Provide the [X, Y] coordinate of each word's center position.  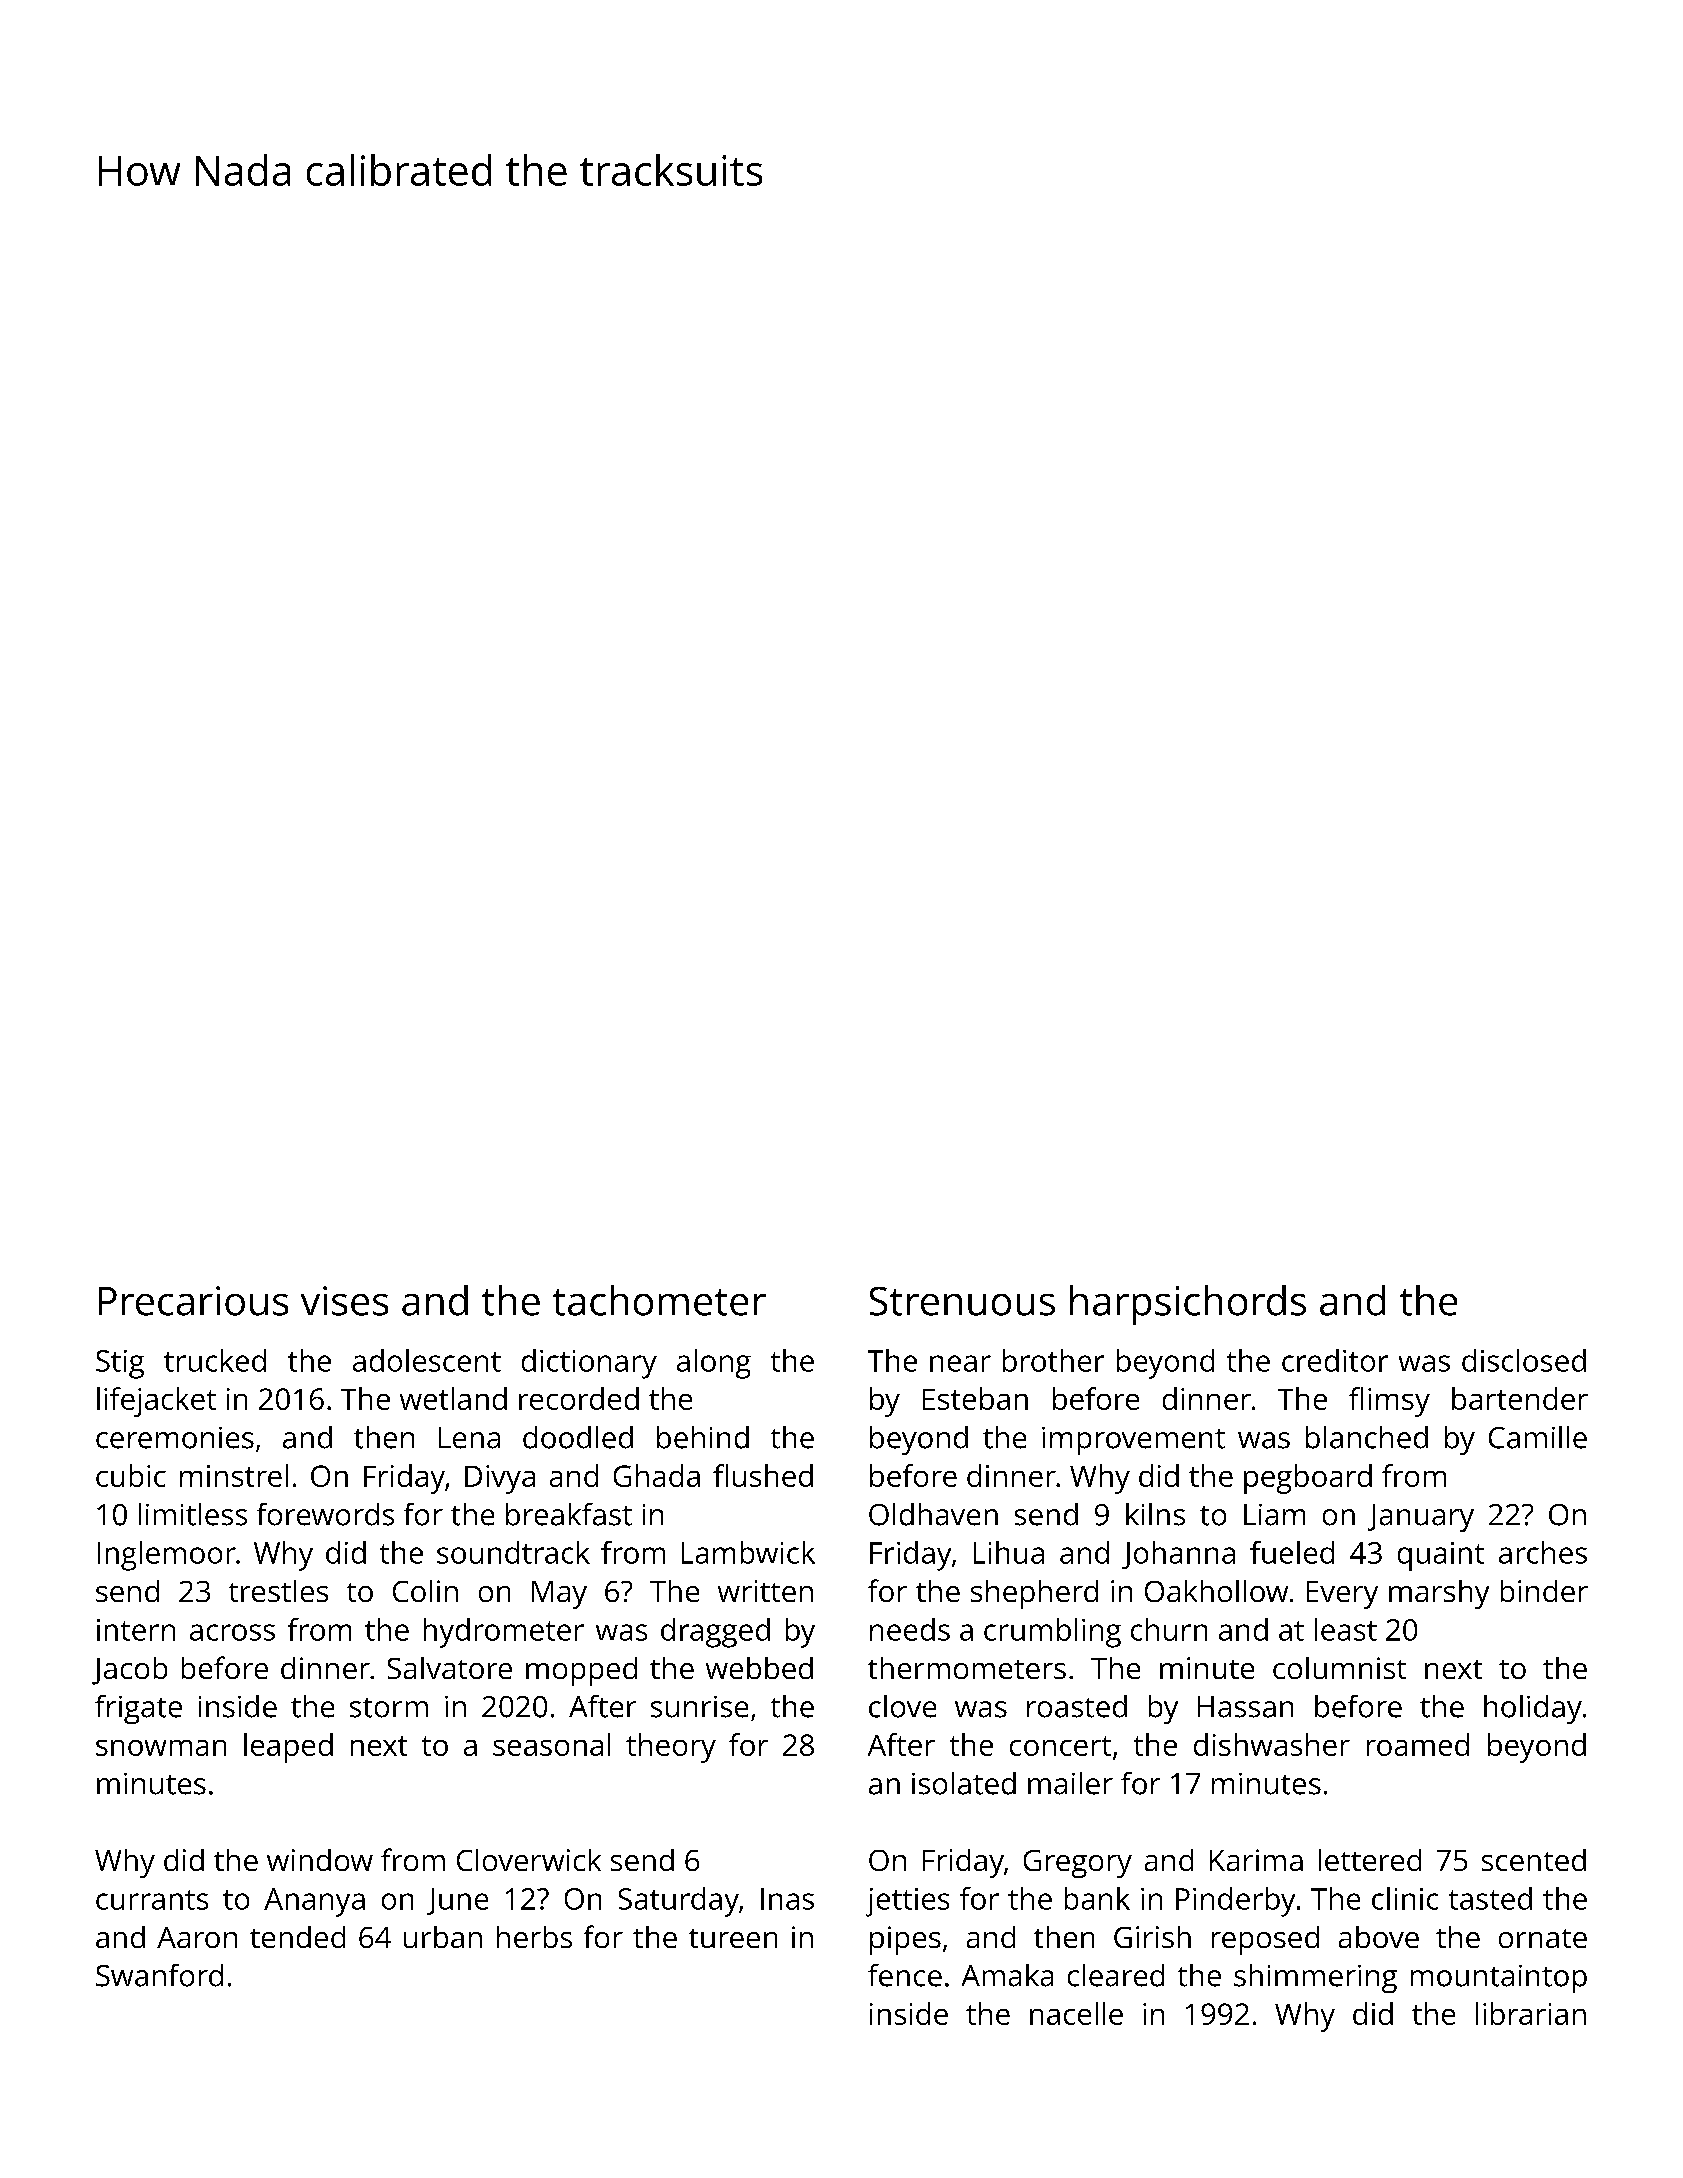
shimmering [1315, 1978]
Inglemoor [167, 1556]
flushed [763, 1475]
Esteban [975, 1398]
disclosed [1524, 1360]
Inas [787, 1899]
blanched [1367, 1437]
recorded [579, 1398]
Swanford [159, 1975]
